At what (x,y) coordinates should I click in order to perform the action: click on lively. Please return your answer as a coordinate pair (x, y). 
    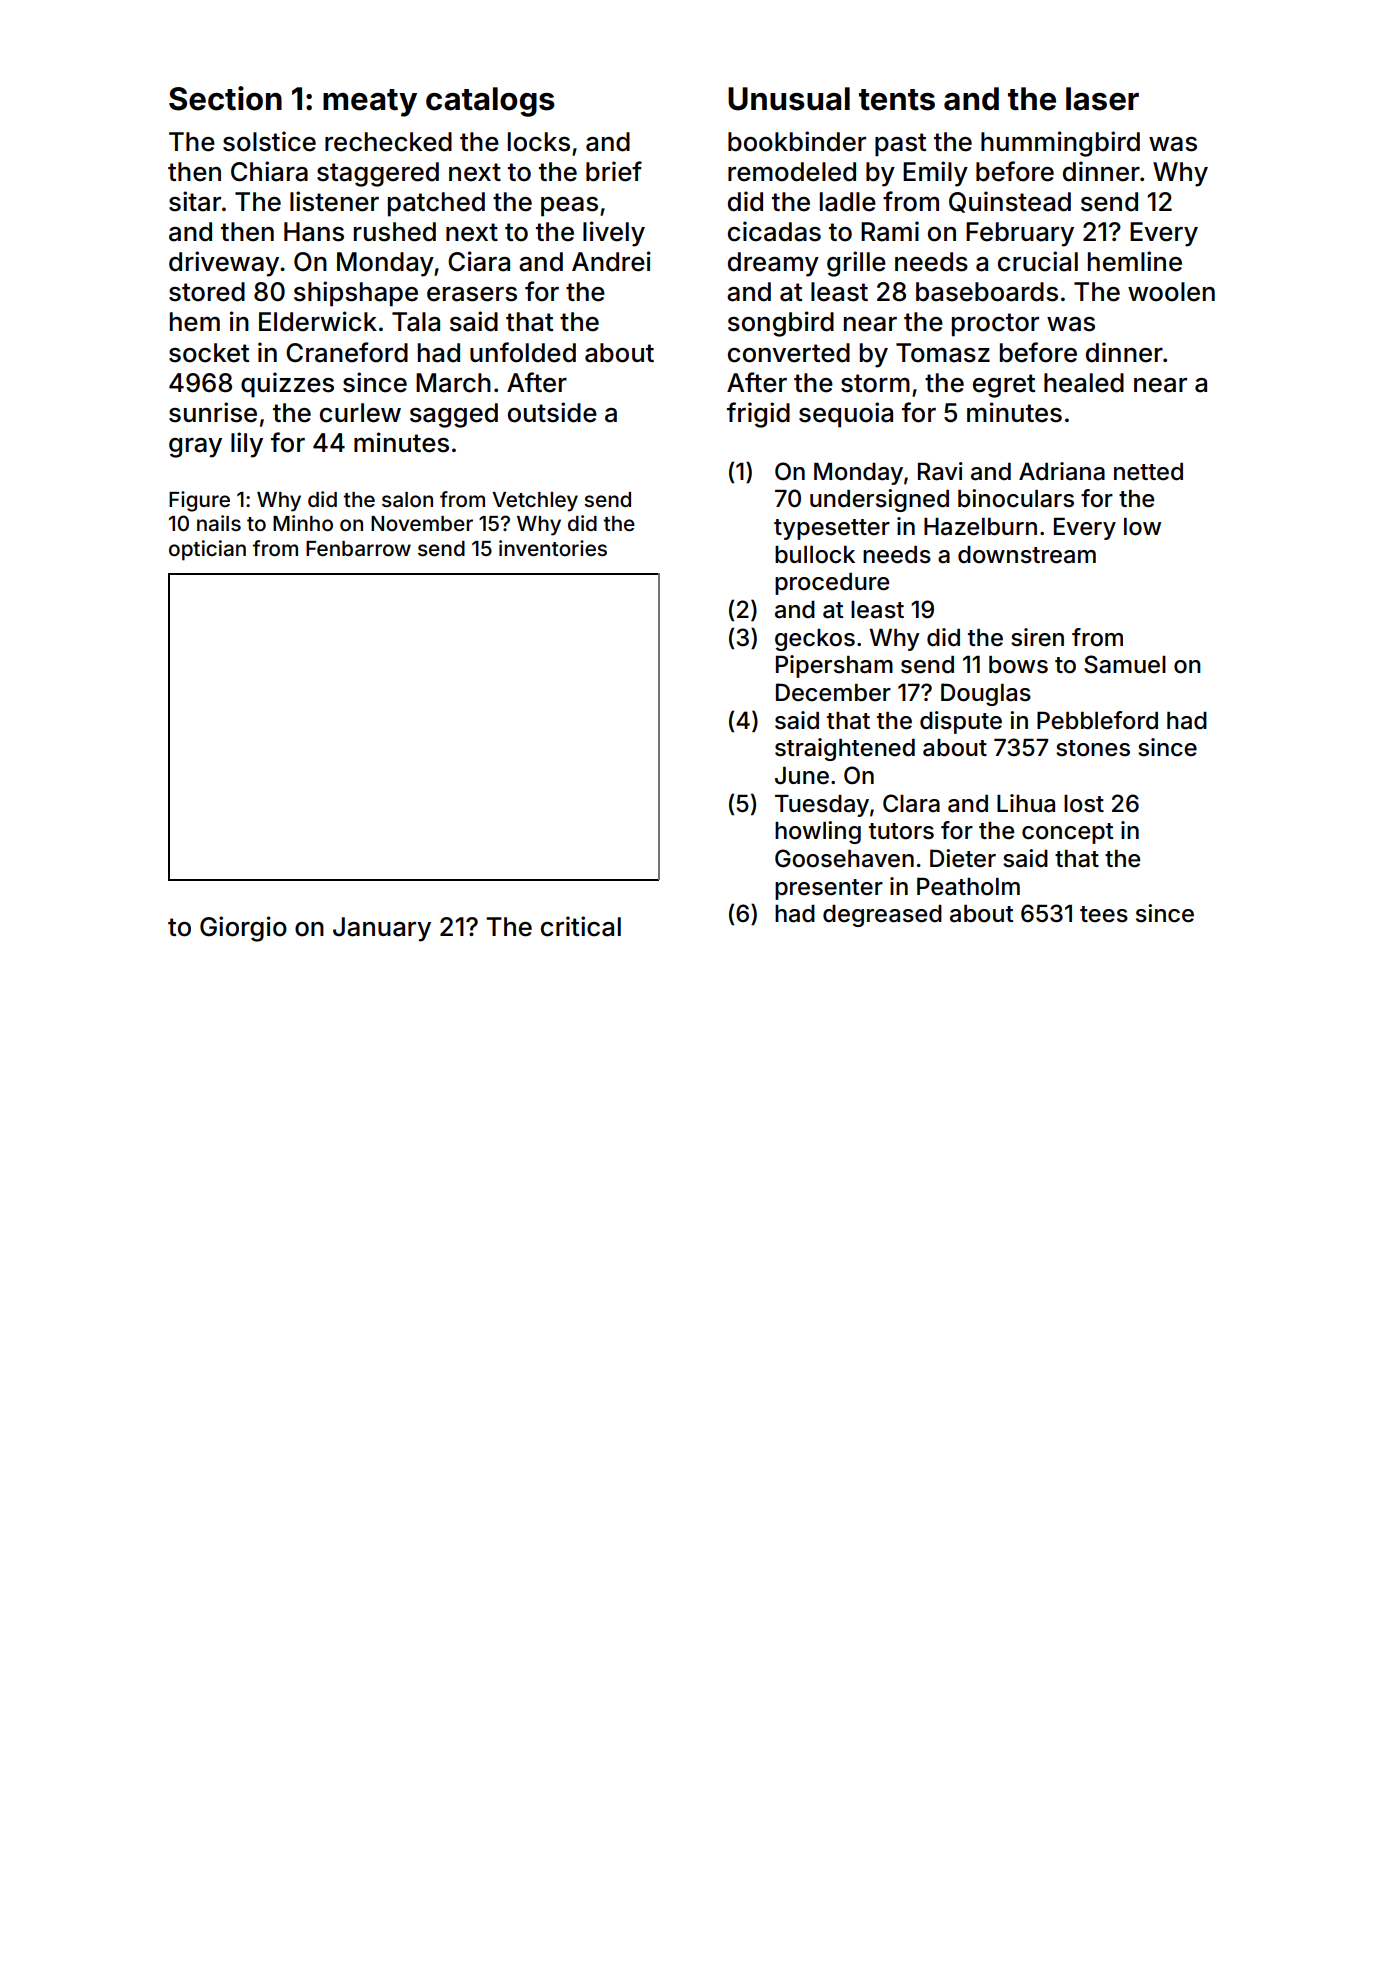
    Looking at the image, I should click on (614, 234).
